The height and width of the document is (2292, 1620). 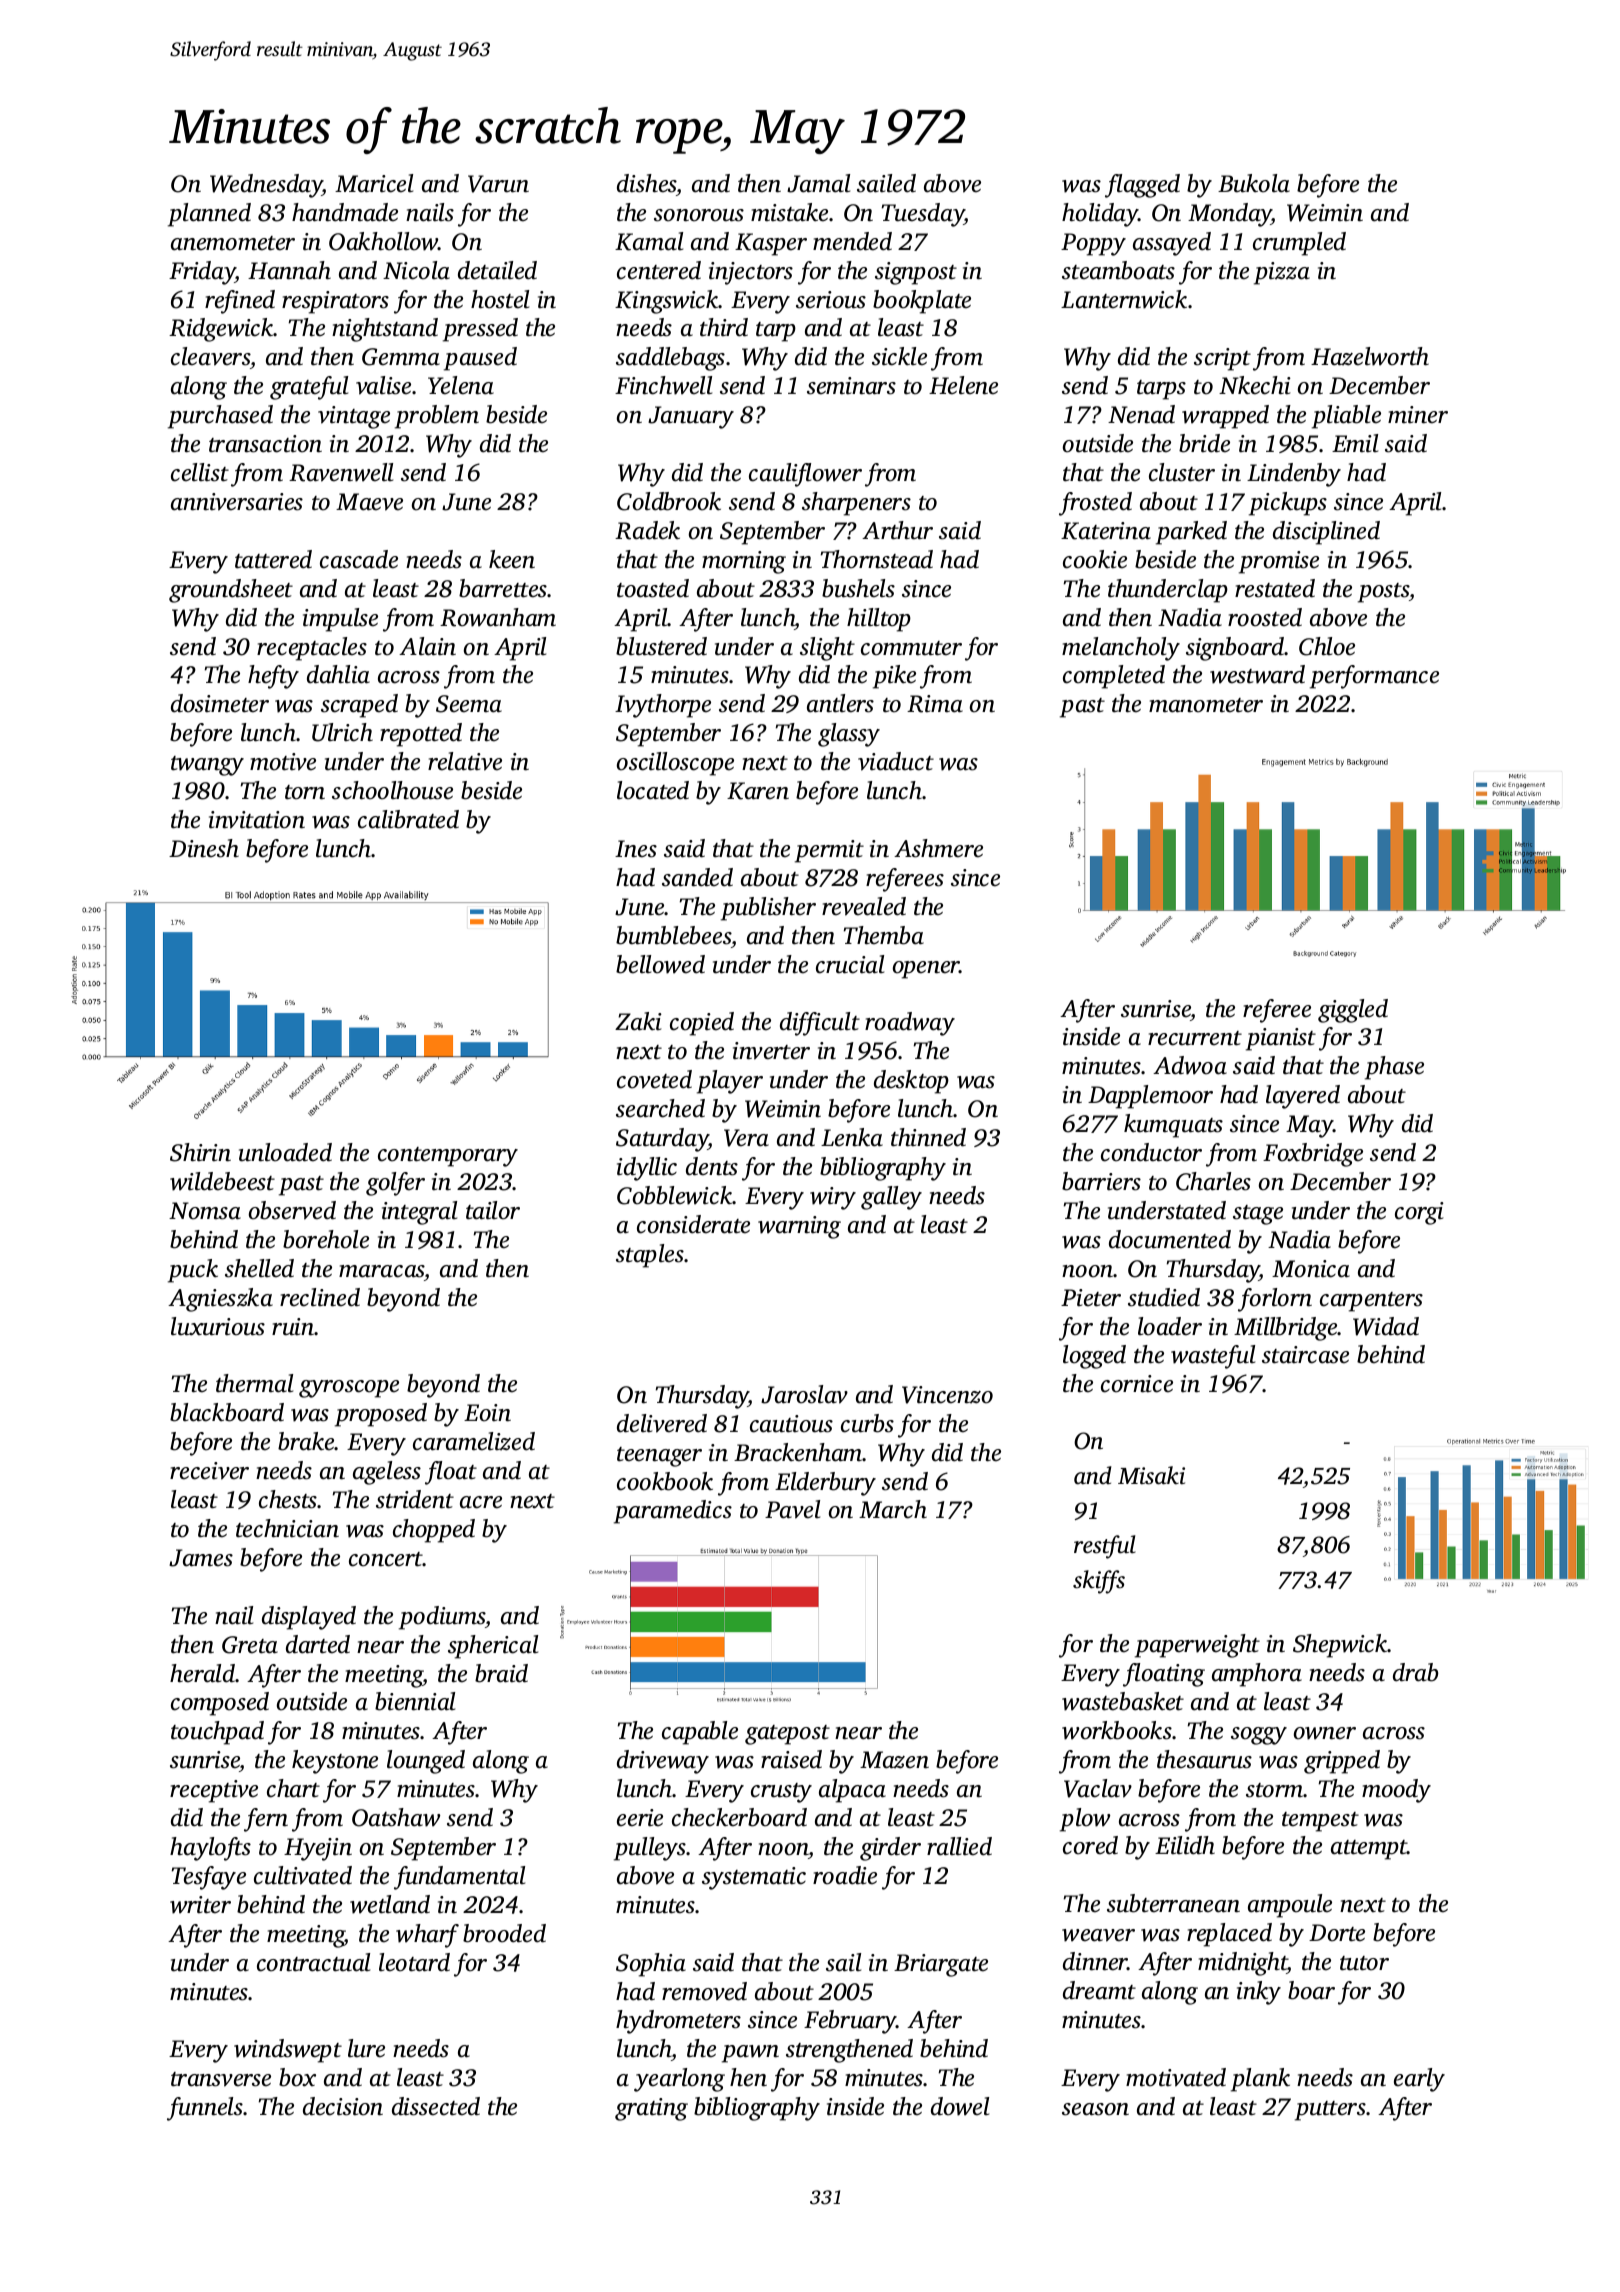 I want to click on frosted, so click(x=1095, y=504).
